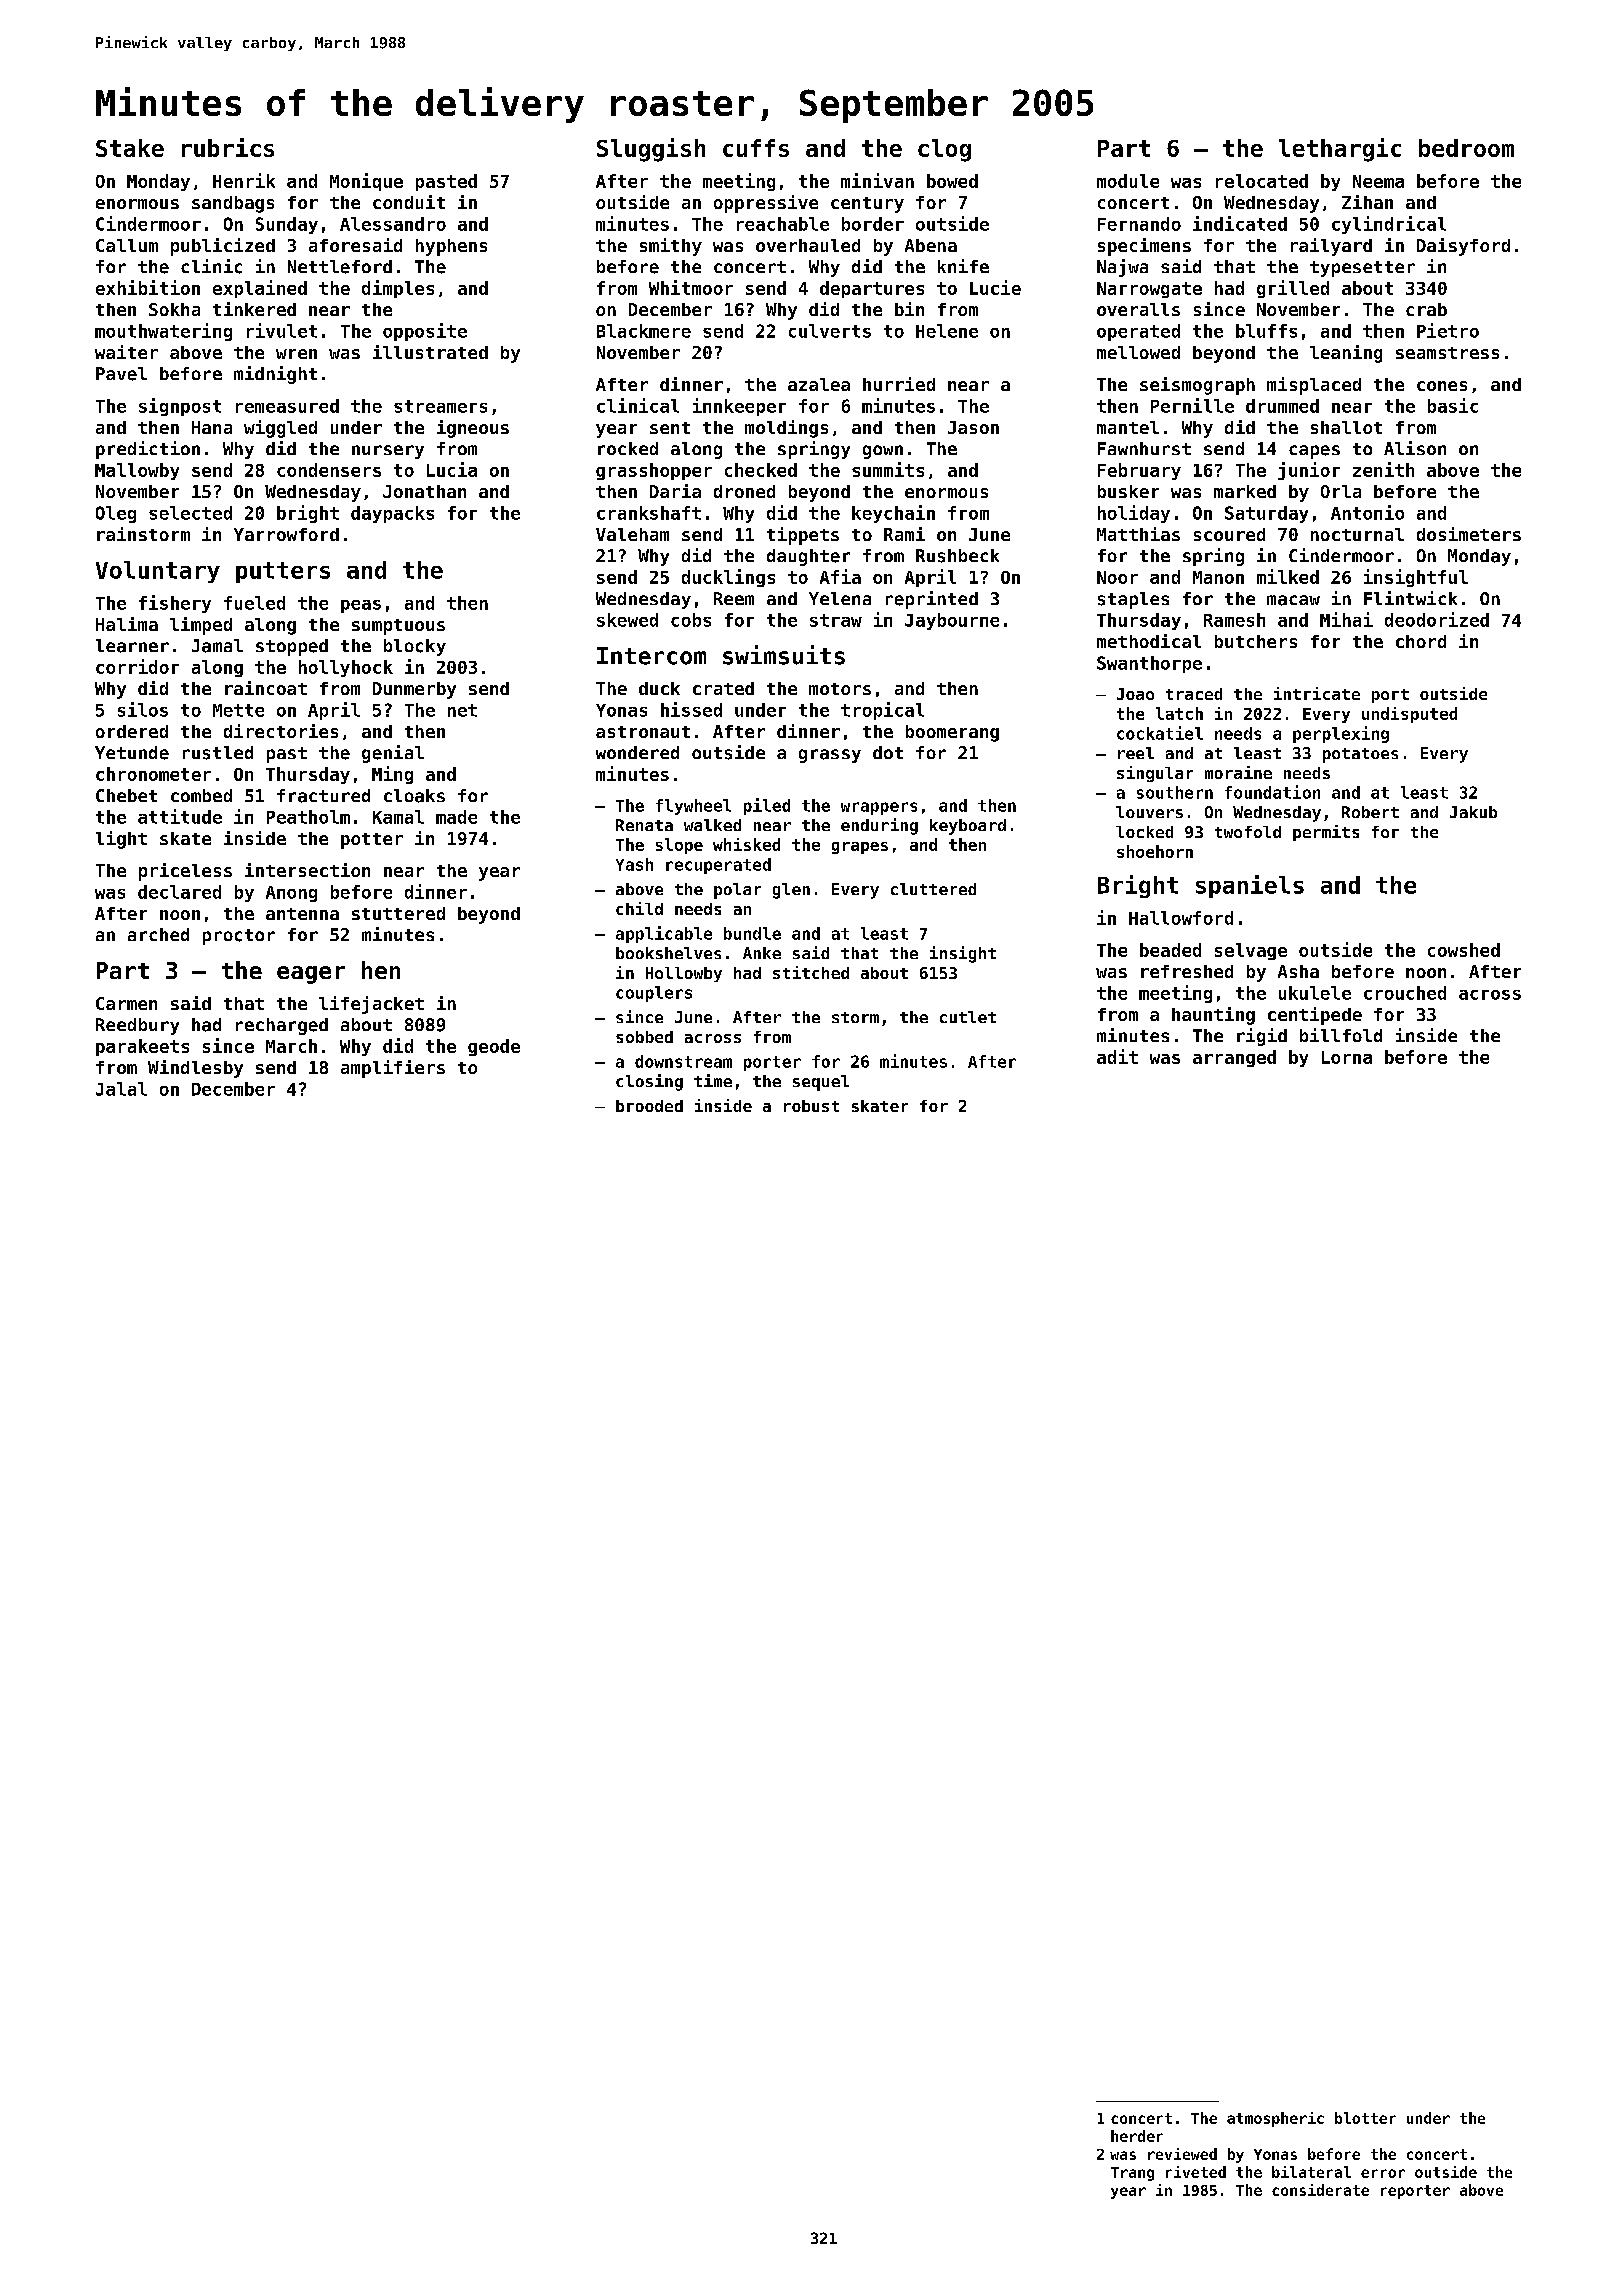 The height and width of the page is (2292, 1620). What do you see at coordinates (1251, 951) in the page?
I see `selvage` at bounding box center [1251, 951].
